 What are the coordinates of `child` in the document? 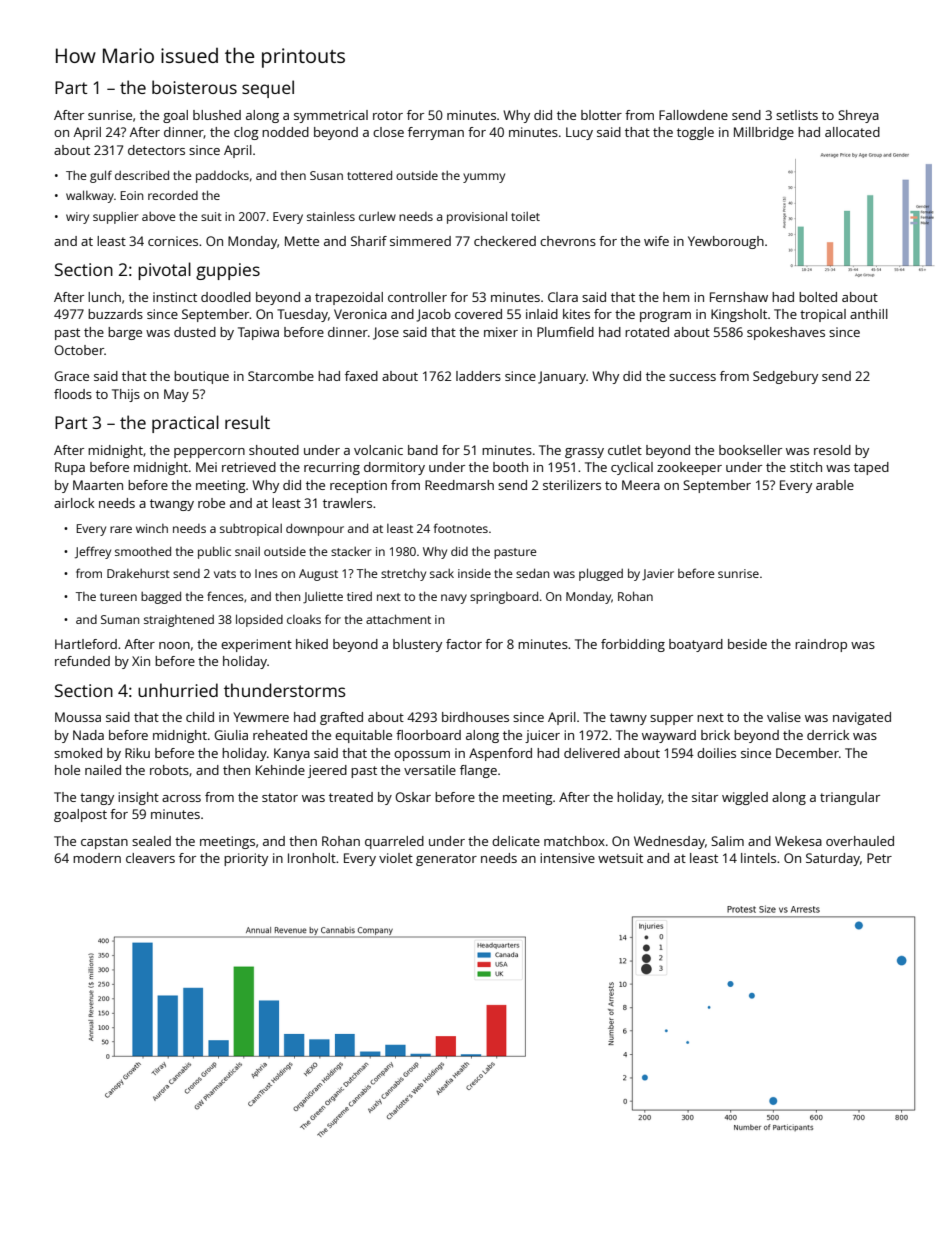 It's located at (200, 717).
